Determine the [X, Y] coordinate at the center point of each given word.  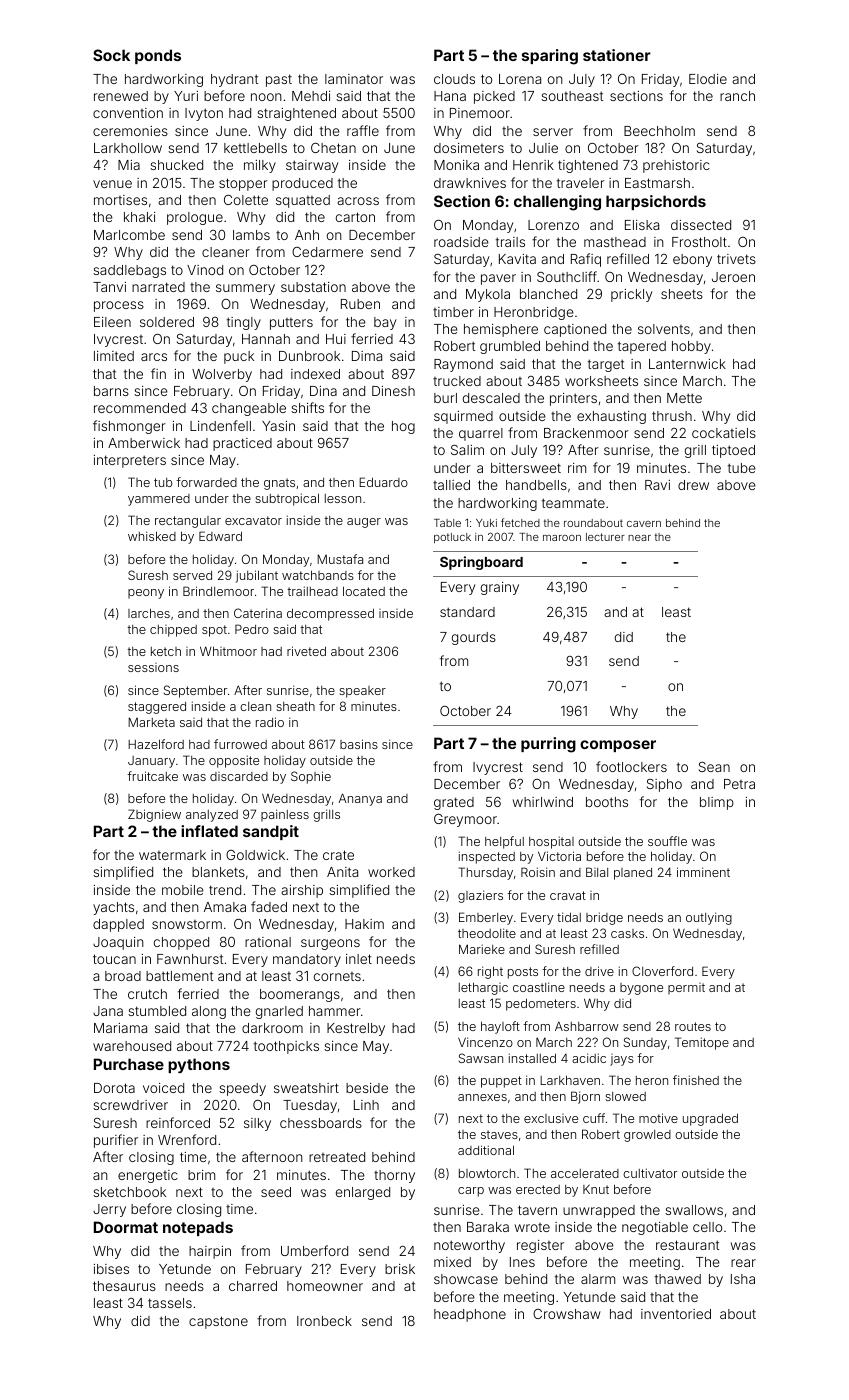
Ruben [360, 304]
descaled [491, 398]
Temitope [702, 1043]
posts [523, 973]
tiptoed [733, 451]
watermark [172, 855]
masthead [615, 242]
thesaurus [124, 1286]
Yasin [278, 426]
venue [112, 184]
